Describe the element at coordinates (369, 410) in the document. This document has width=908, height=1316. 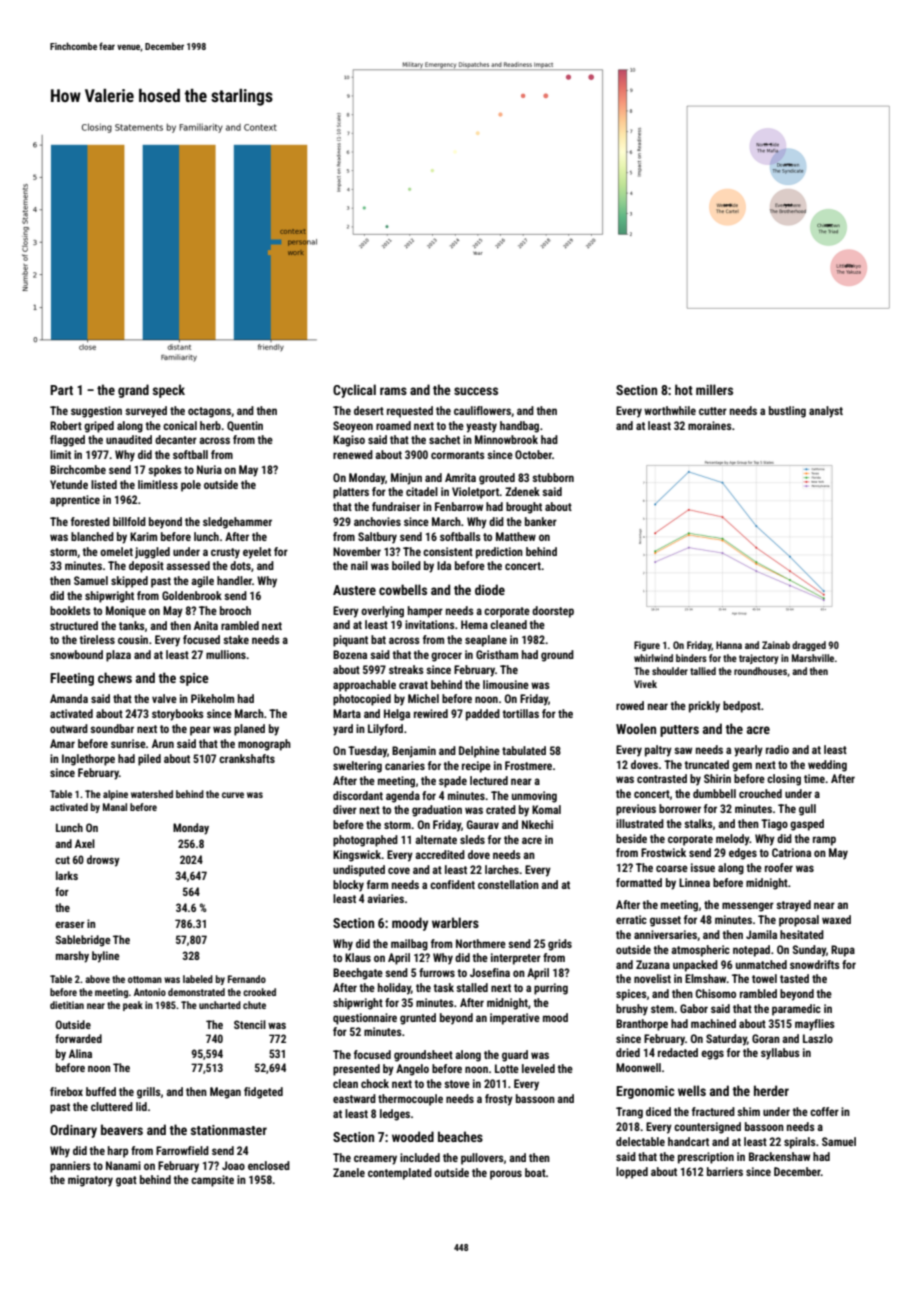
I see `desert` at that location.
